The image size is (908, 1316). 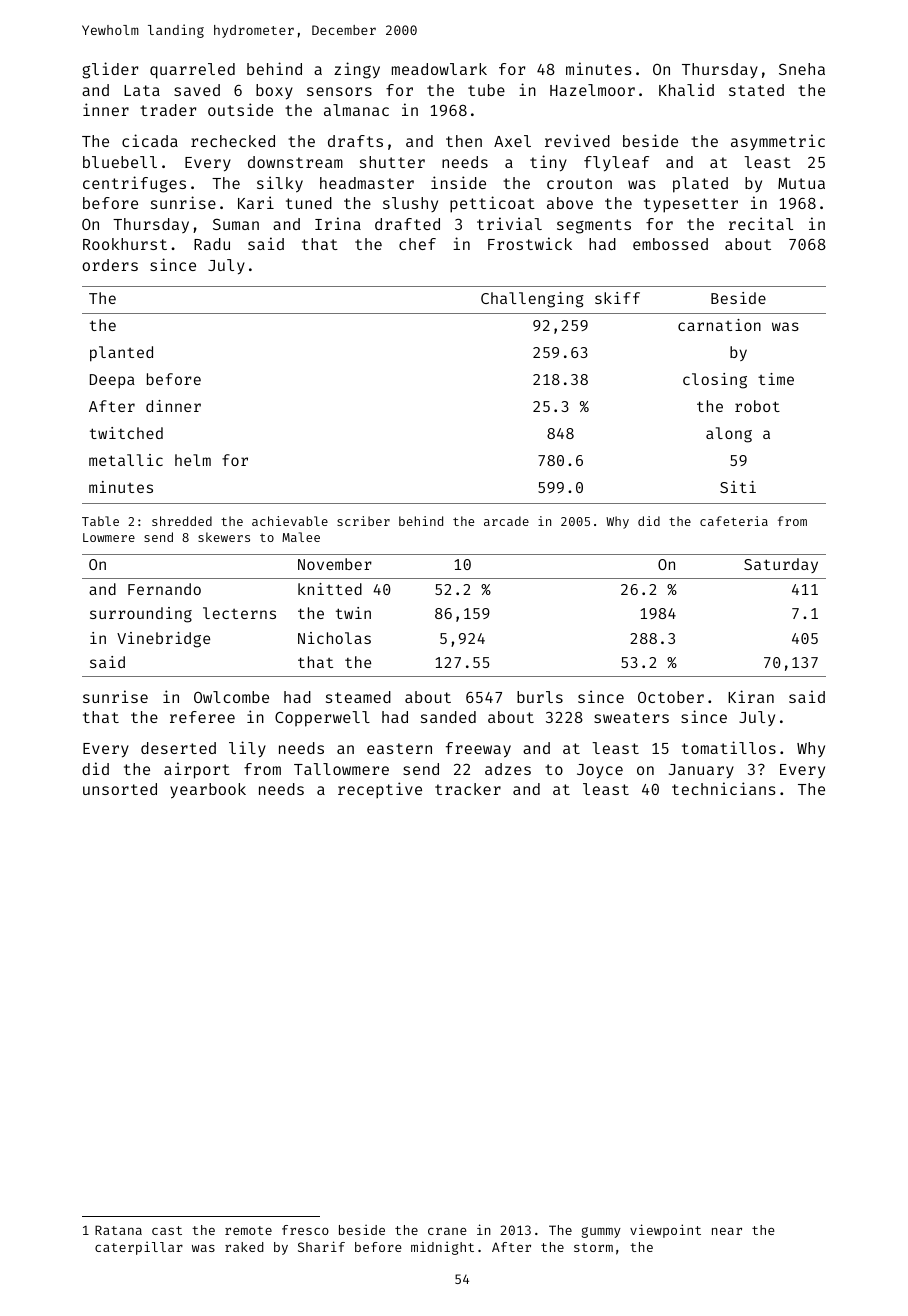 I want to click on deserted, so click(x=178, y=748).
